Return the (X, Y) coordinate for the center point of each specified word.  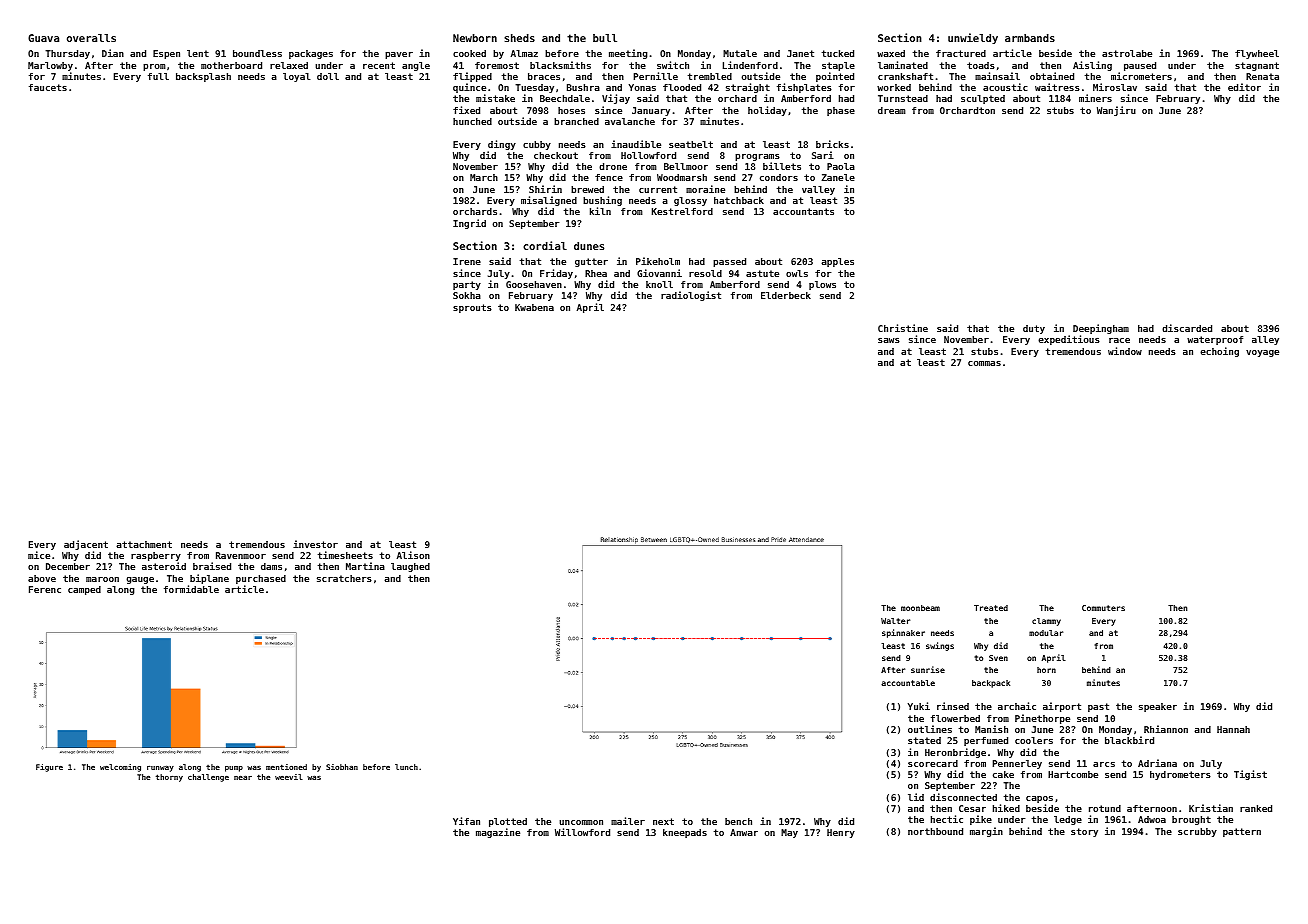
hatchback (739, 200)
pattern (1242, 832)
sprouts (472, 308)
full (158, 76)
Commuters (1103, 608)
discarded (1187, 328)
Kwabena (534, 307)
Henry (841, 833)
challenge (208, 778)
